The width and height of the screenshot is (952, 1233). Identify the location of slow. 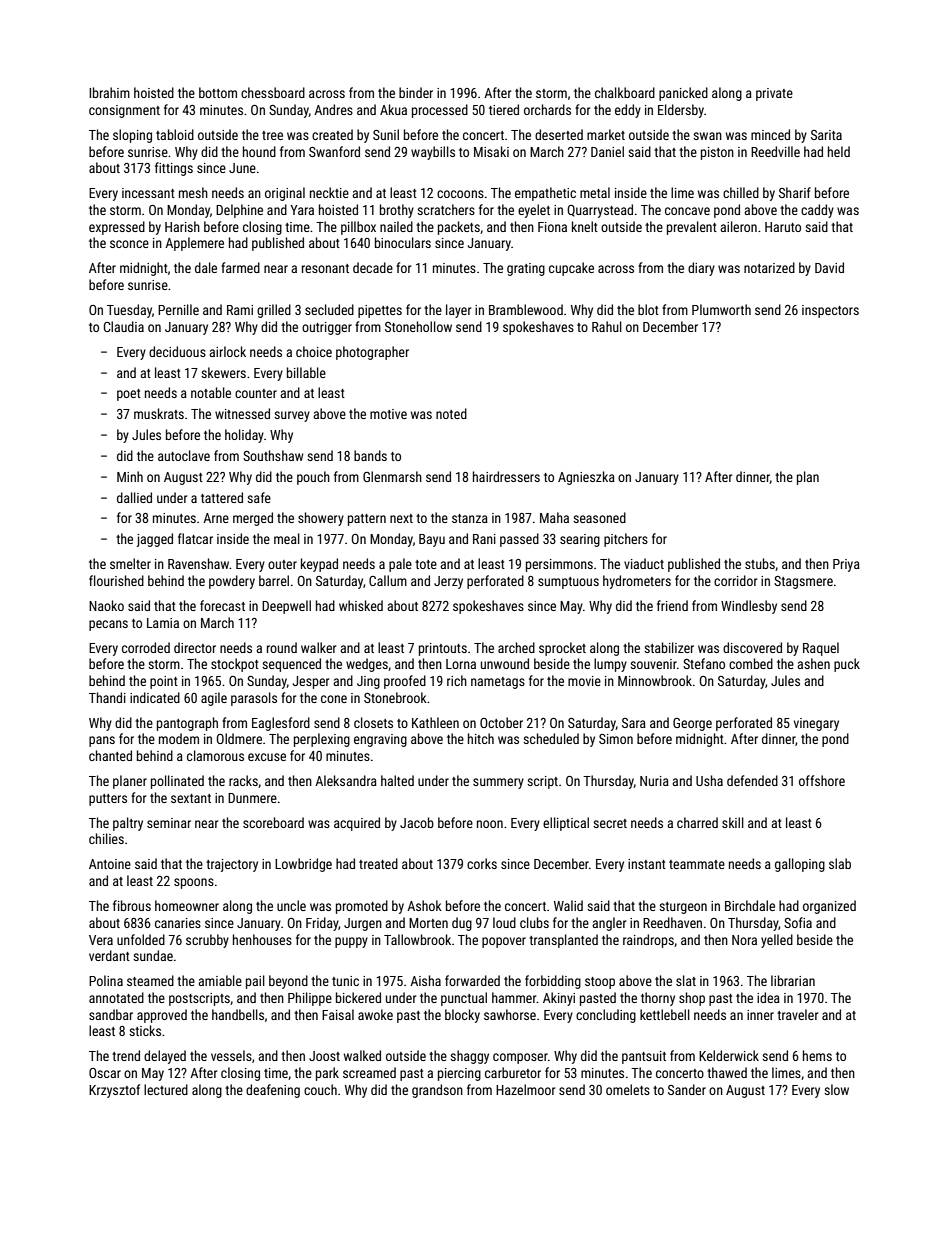
(836, 1089).
